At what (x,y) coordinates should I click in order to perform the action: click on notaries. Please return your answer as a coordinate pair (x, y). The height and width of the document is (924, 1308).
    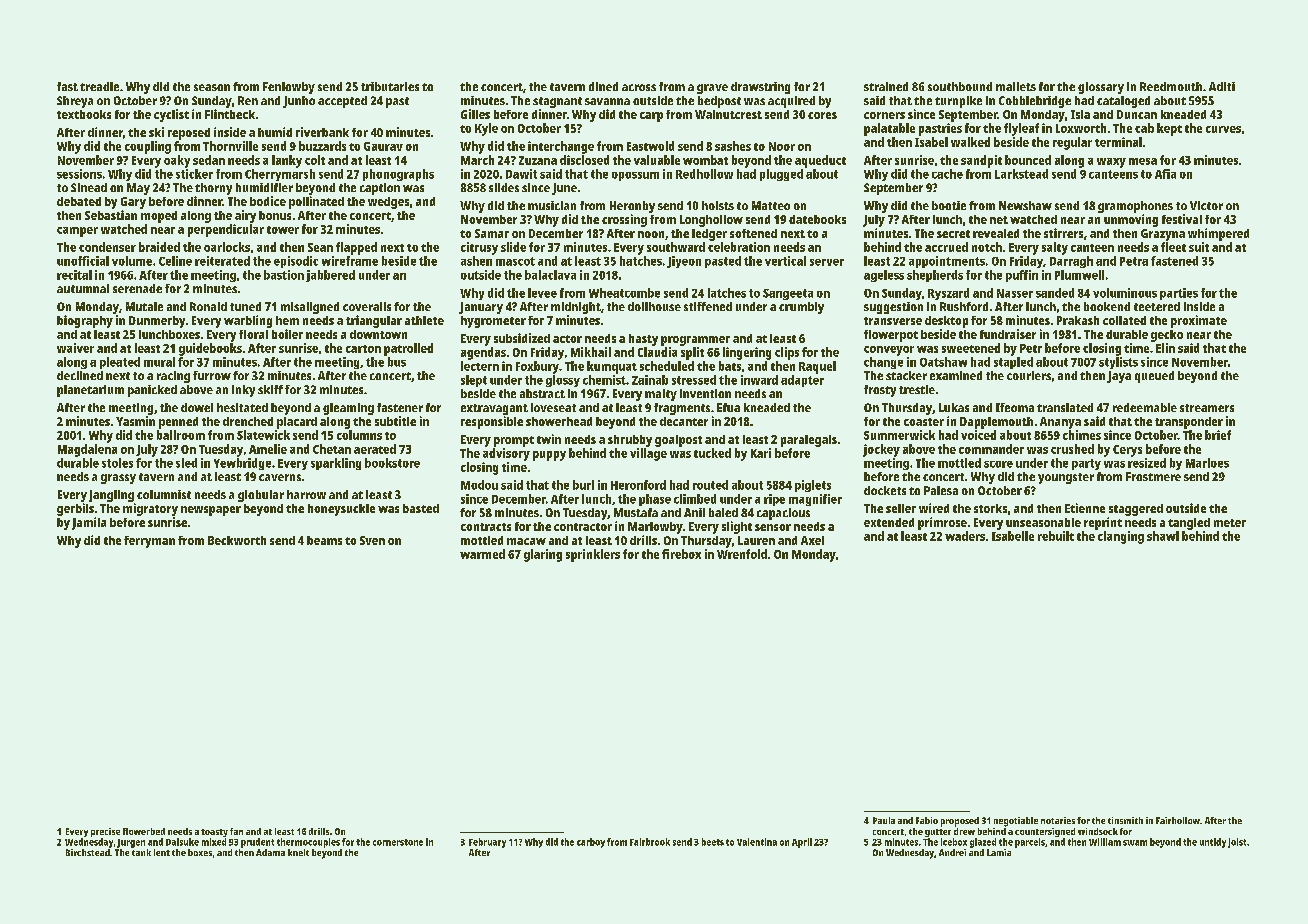
    Looking at the image, I should click on (1058, 820).
